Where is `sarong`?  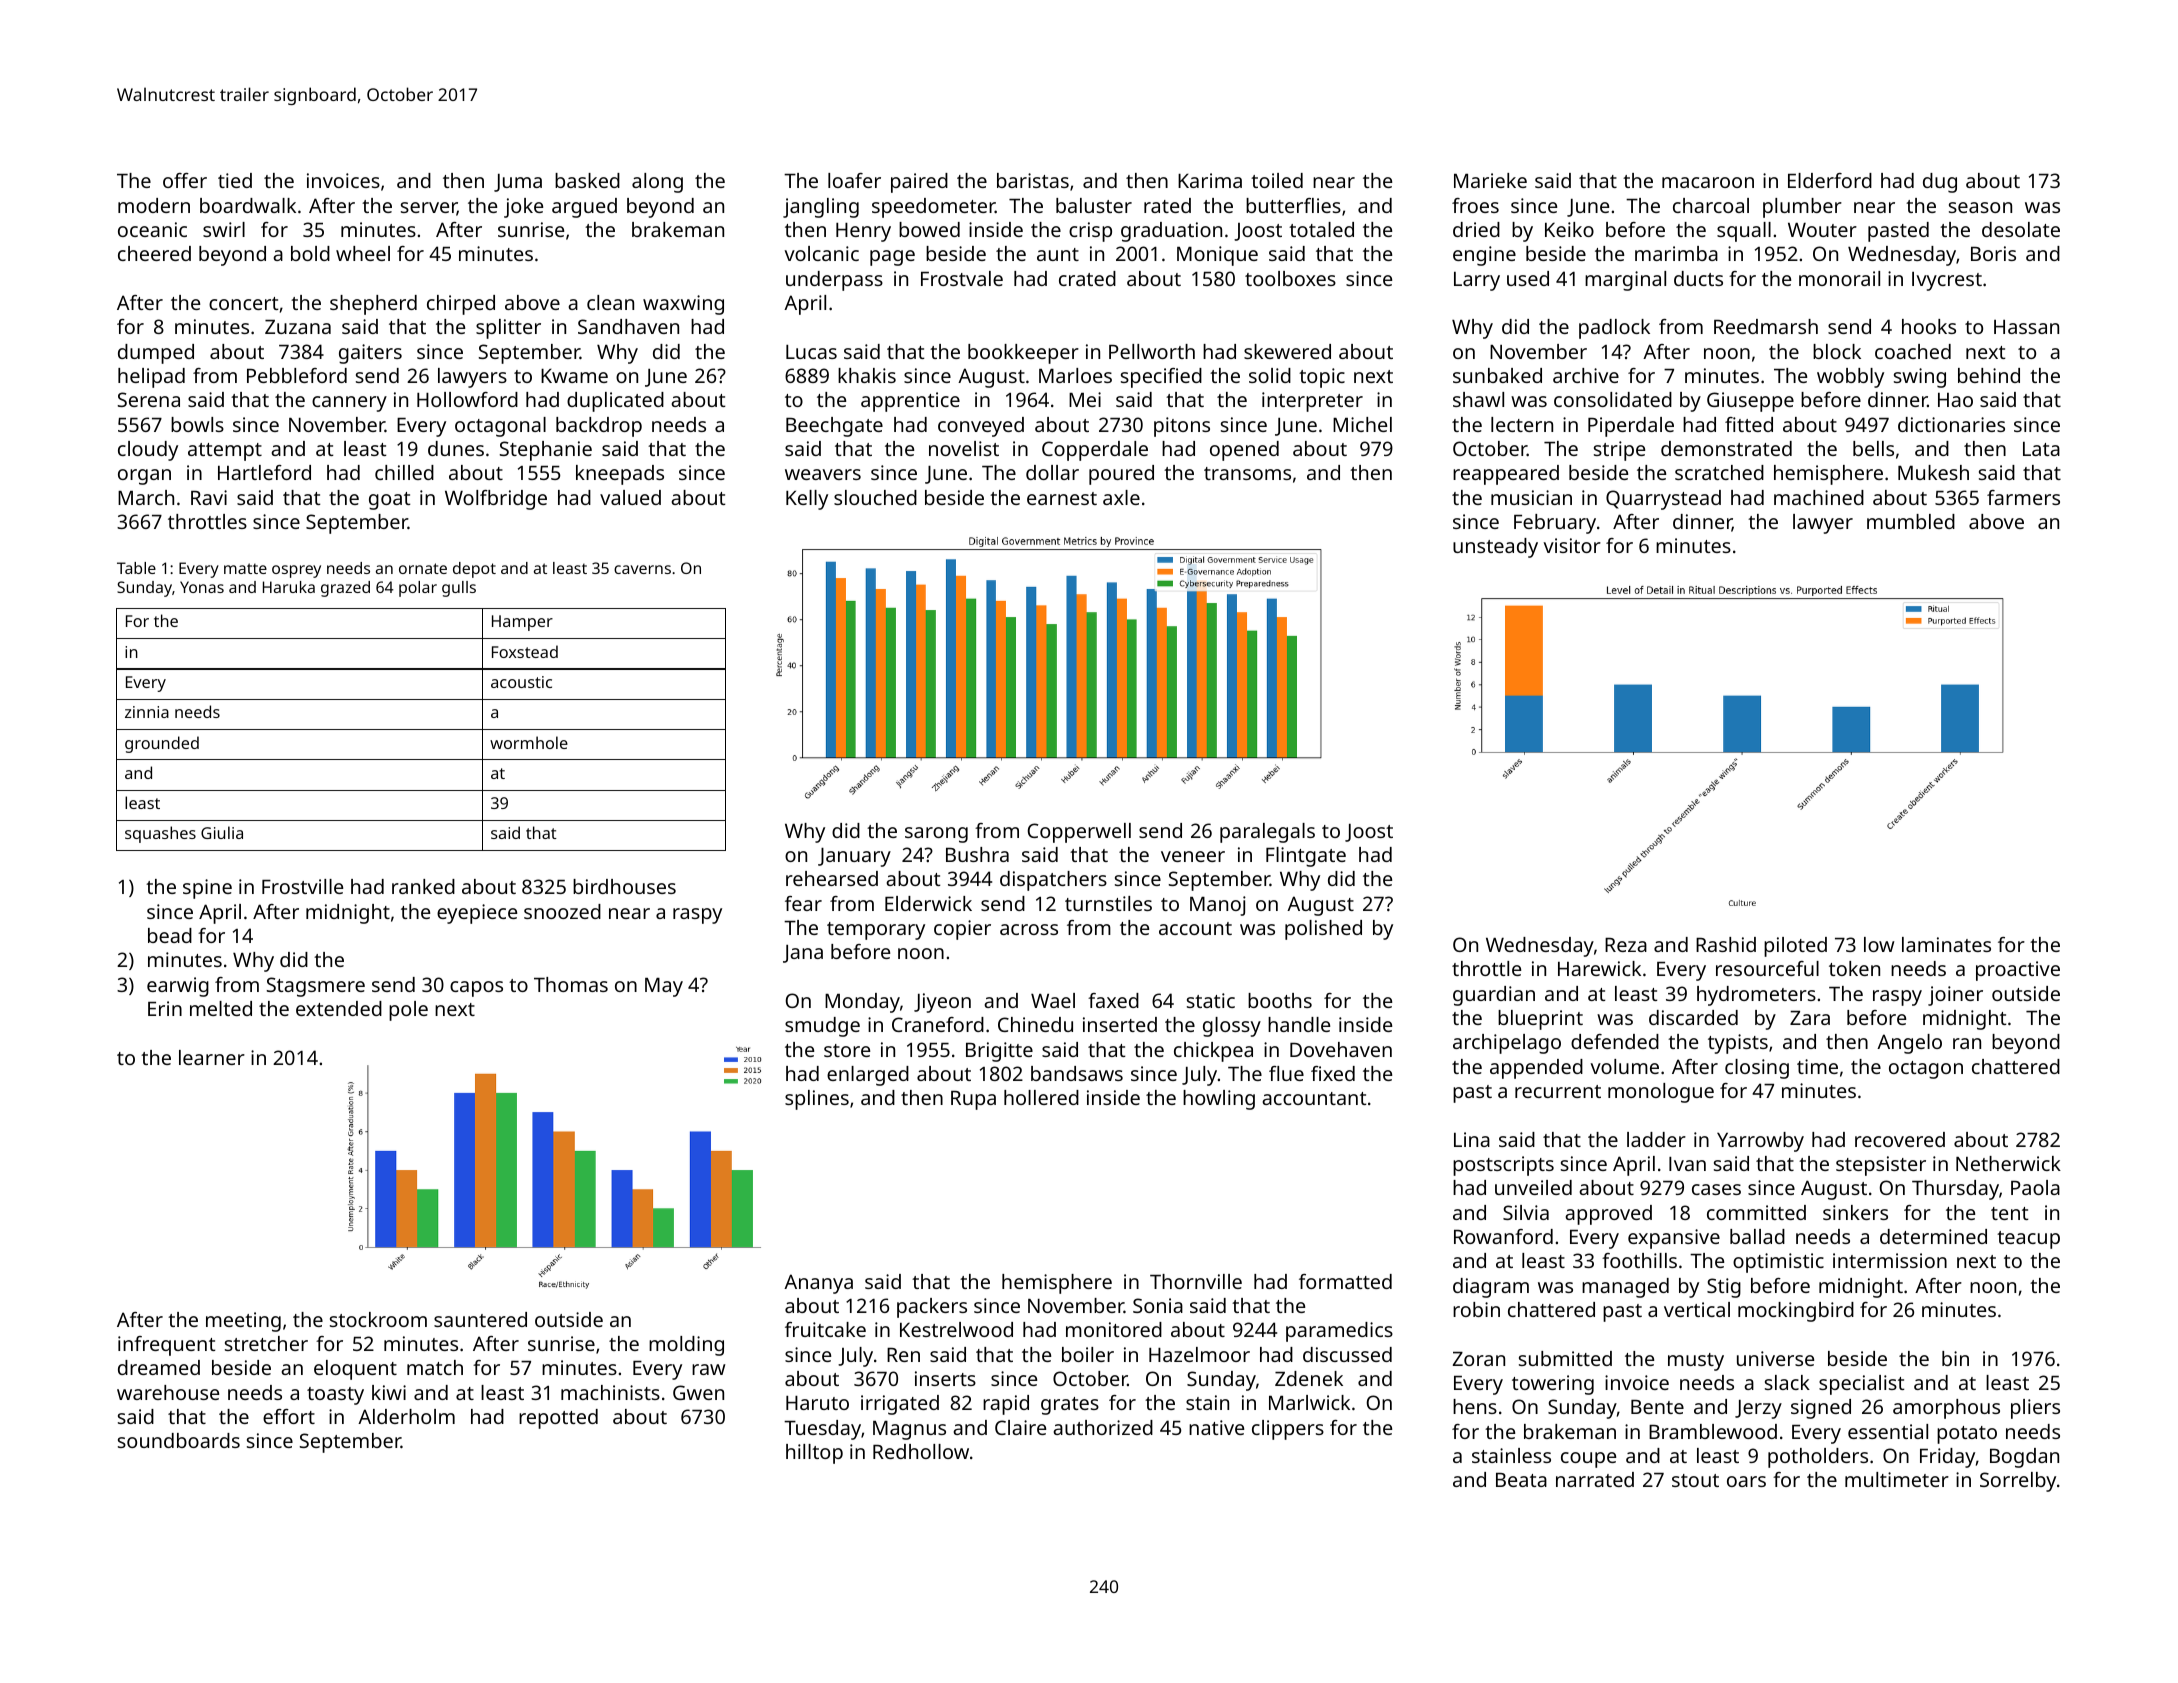 sarong is located at coordinates (936, 835).
